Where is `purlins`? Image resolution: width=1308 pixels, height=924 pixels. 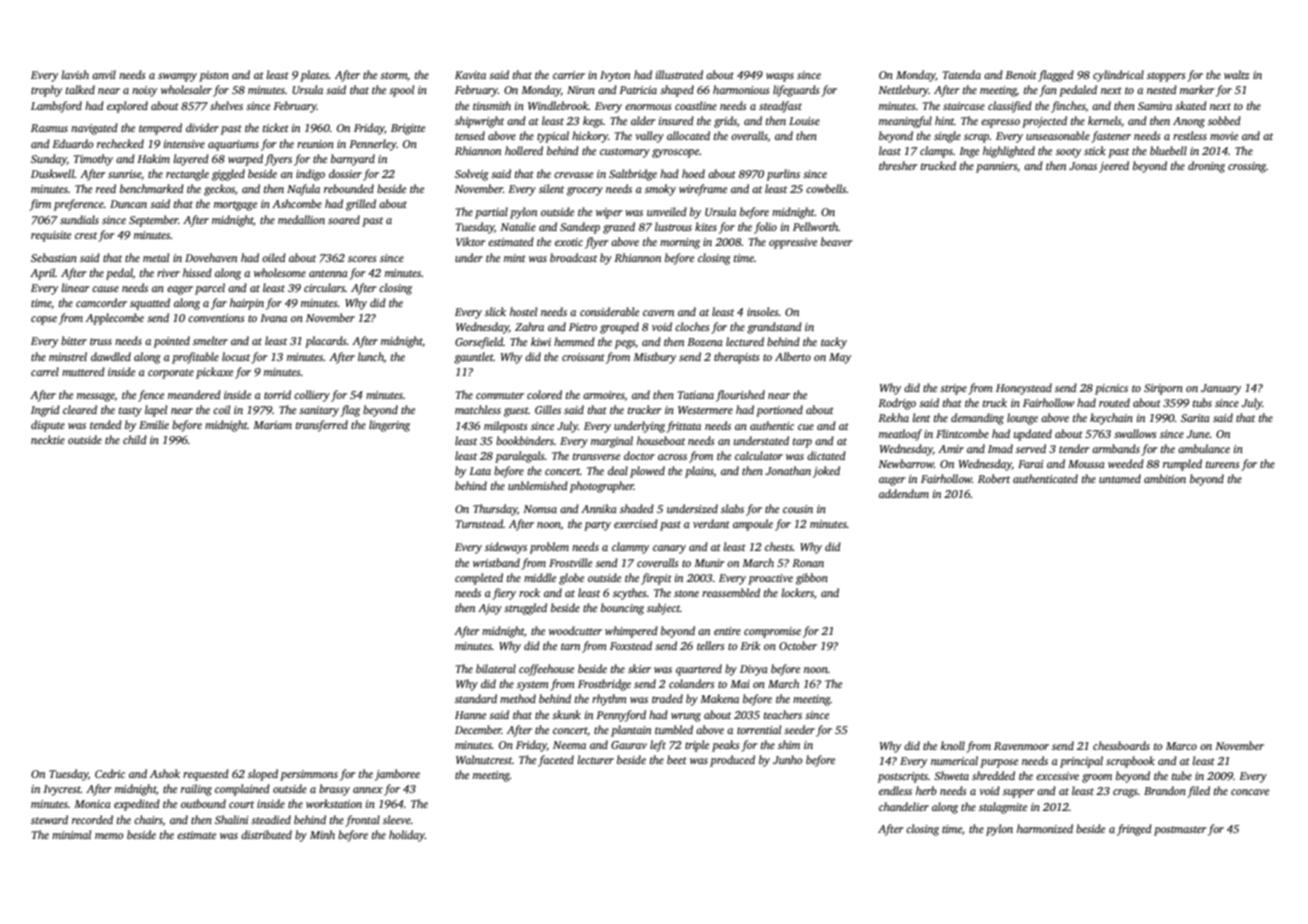 purlins is located at coordinates (783, 175).
